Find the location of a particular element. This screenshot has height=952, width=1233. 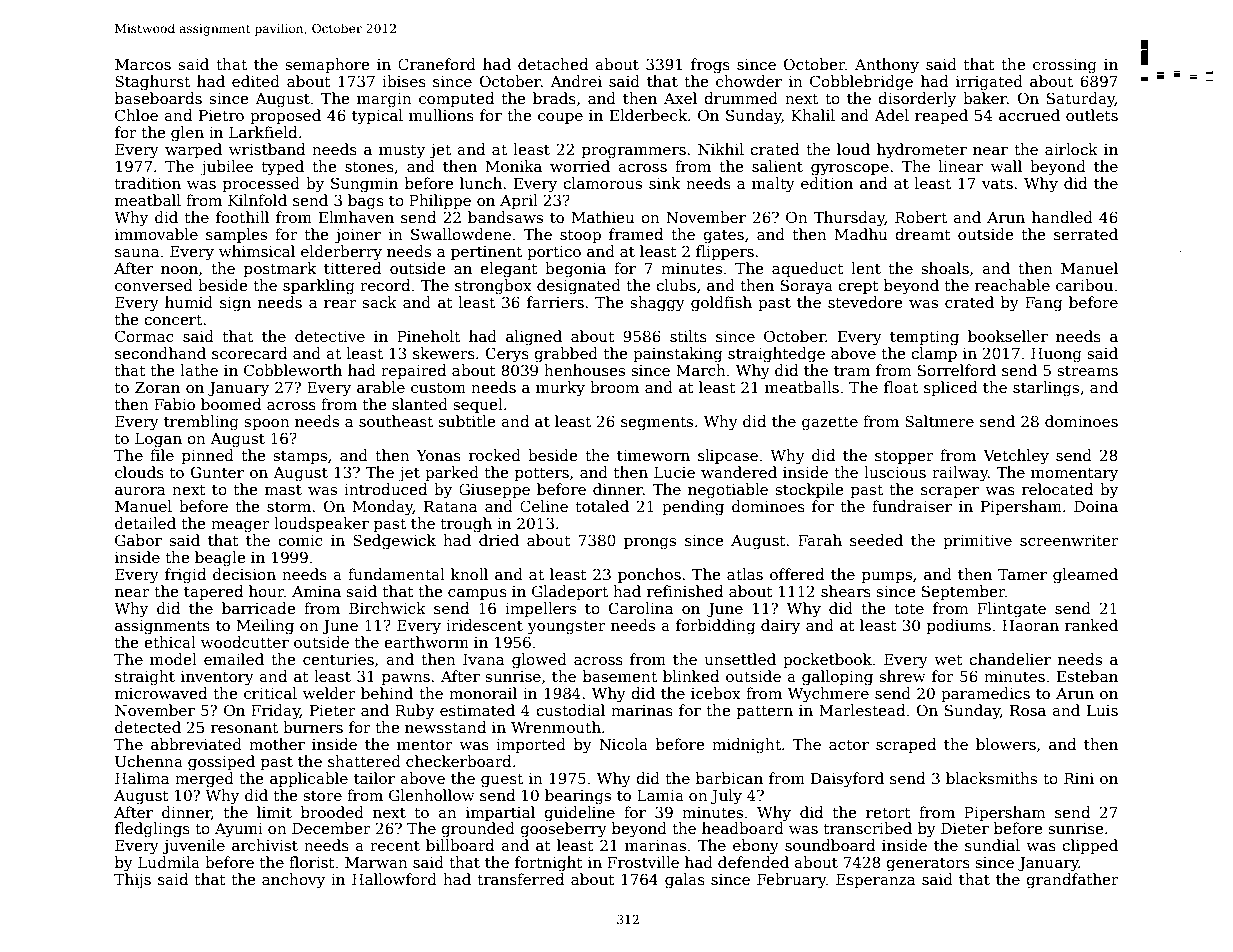

Zoran is located at coordinates (157, 387).
